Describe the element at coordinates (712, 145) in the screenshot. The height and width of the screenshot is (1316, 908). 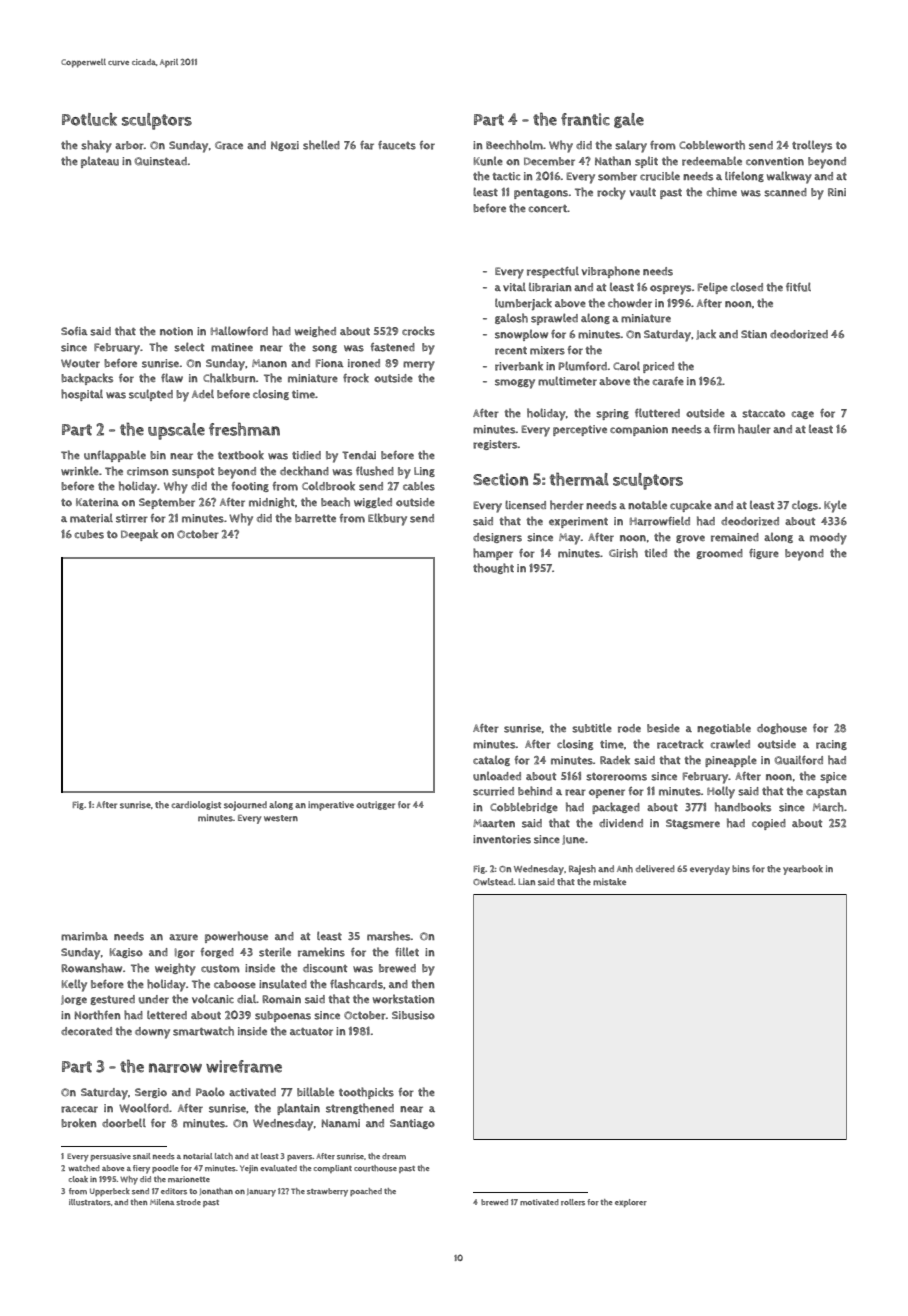
I see `Cobbleworth` at that location.
